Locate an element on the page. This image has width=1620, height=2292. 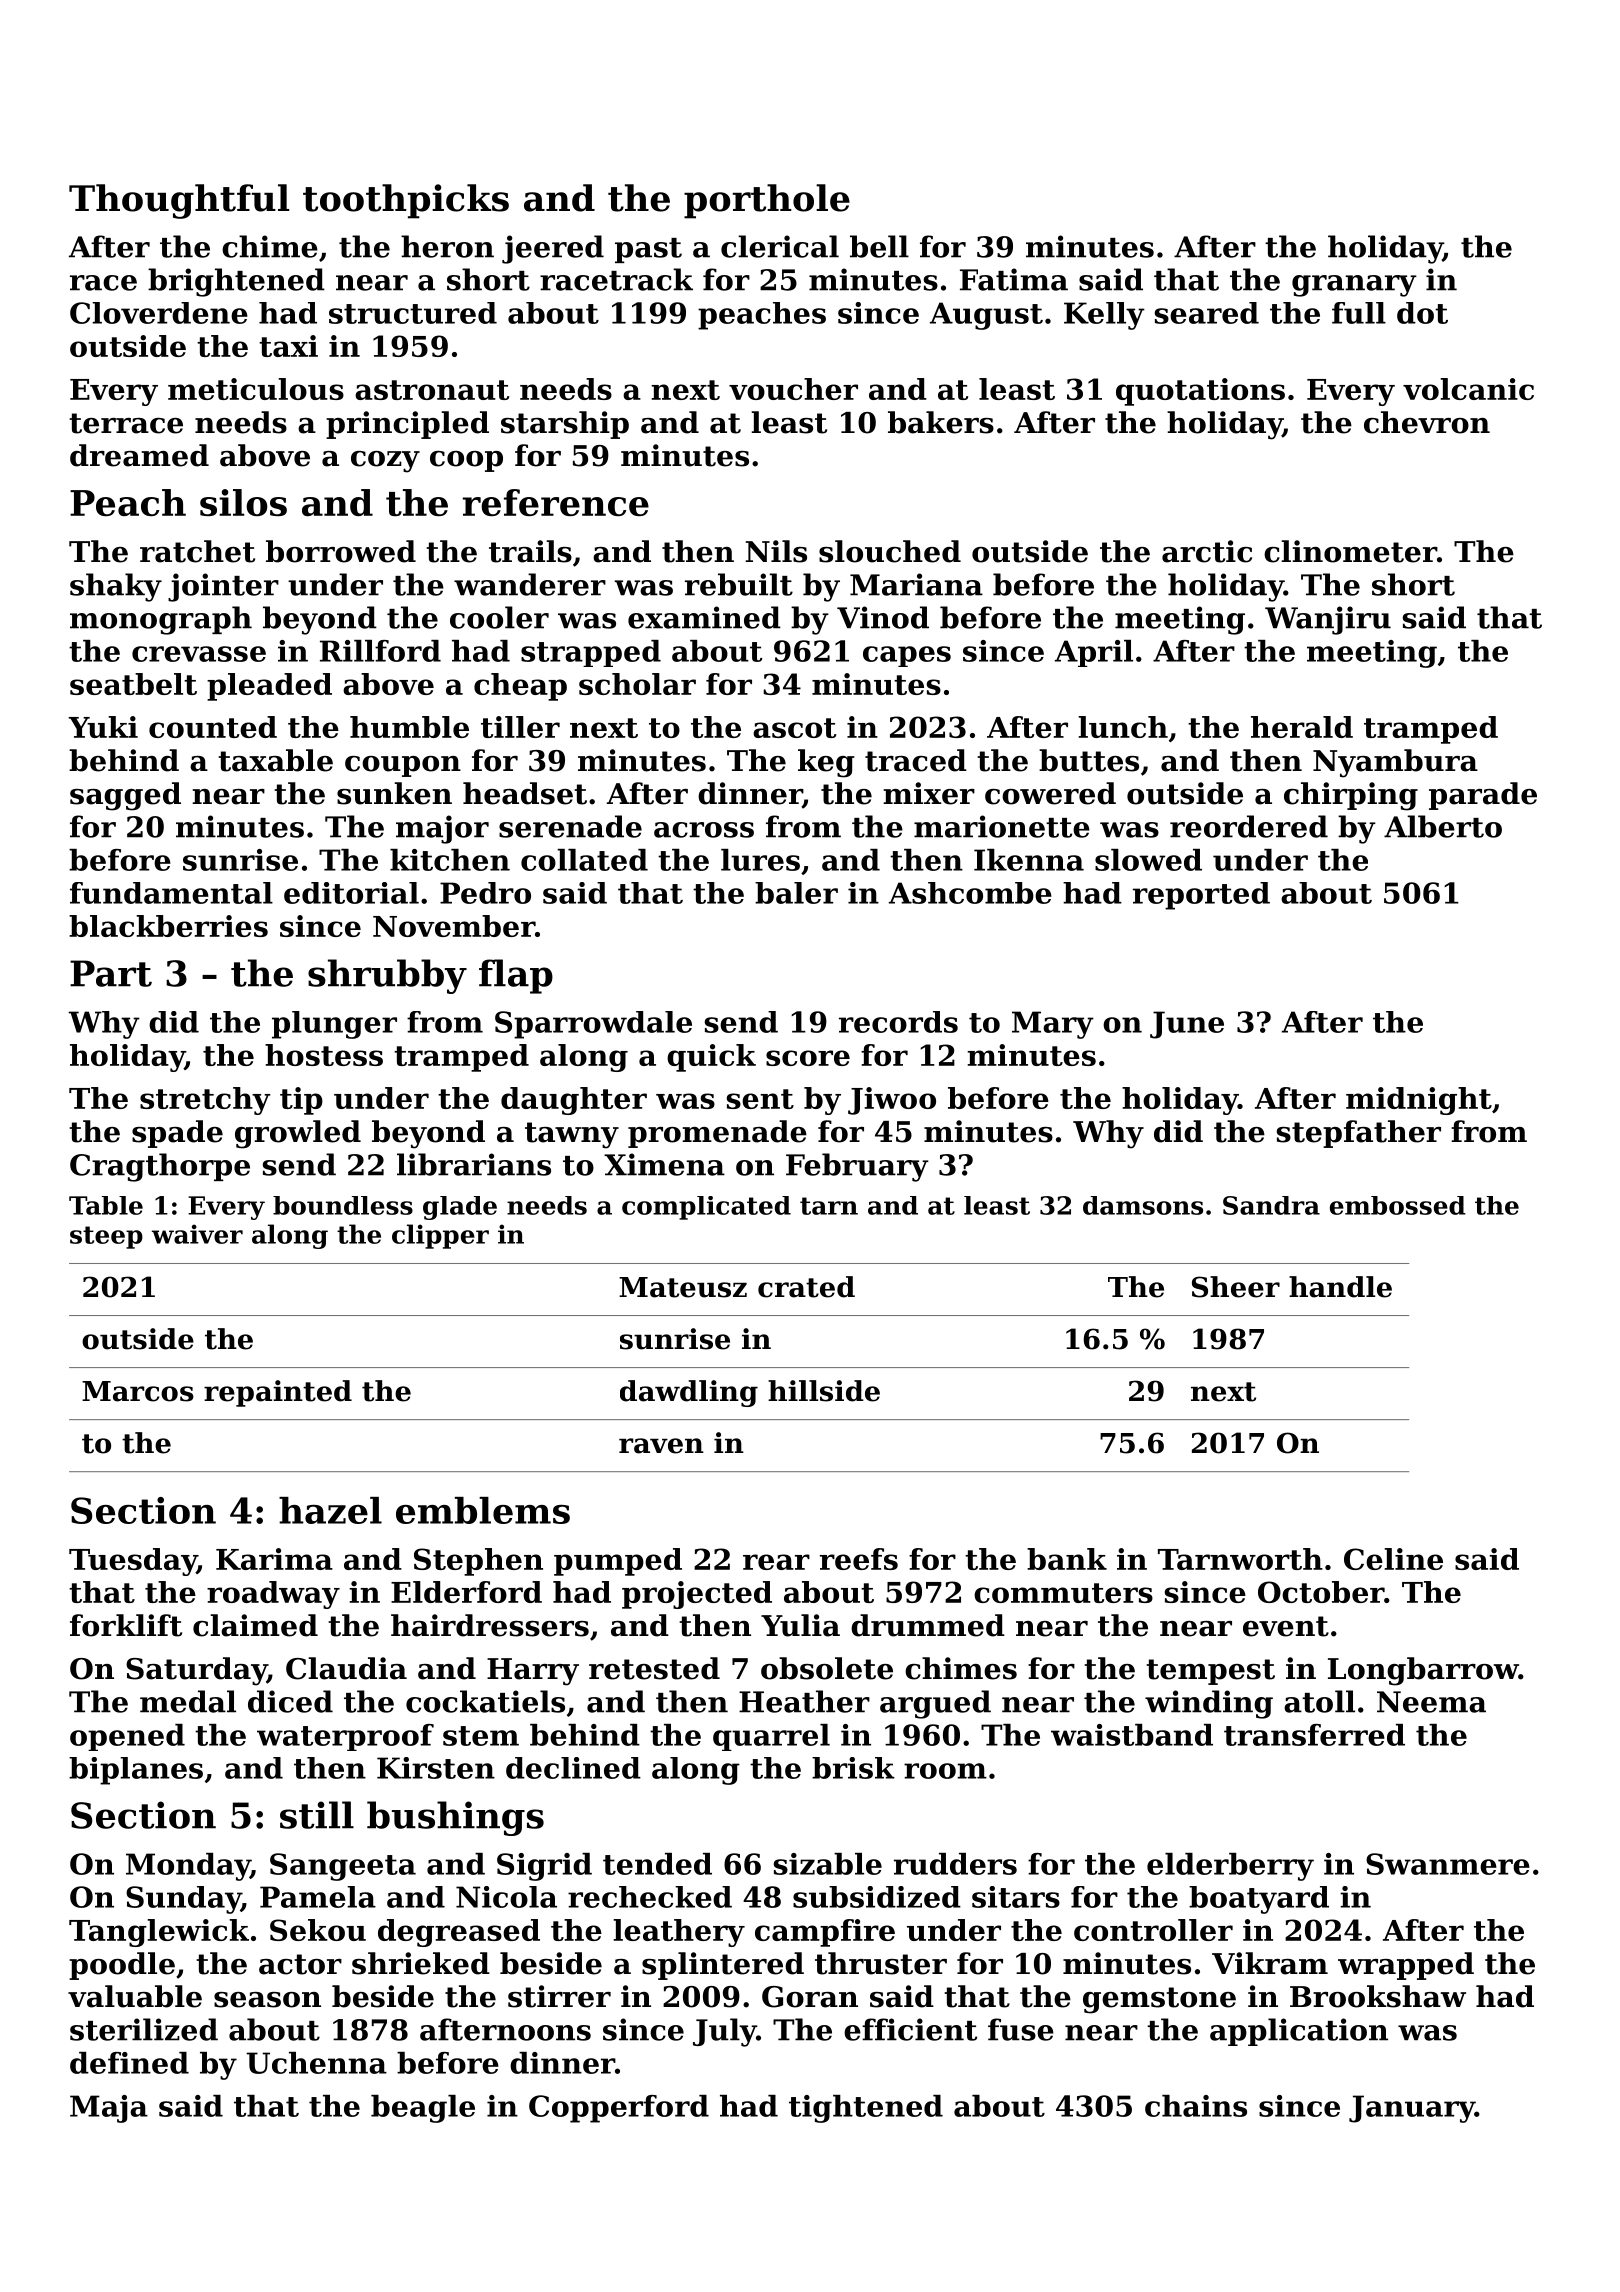
volcanic is located at coordinates (1468, 389).
